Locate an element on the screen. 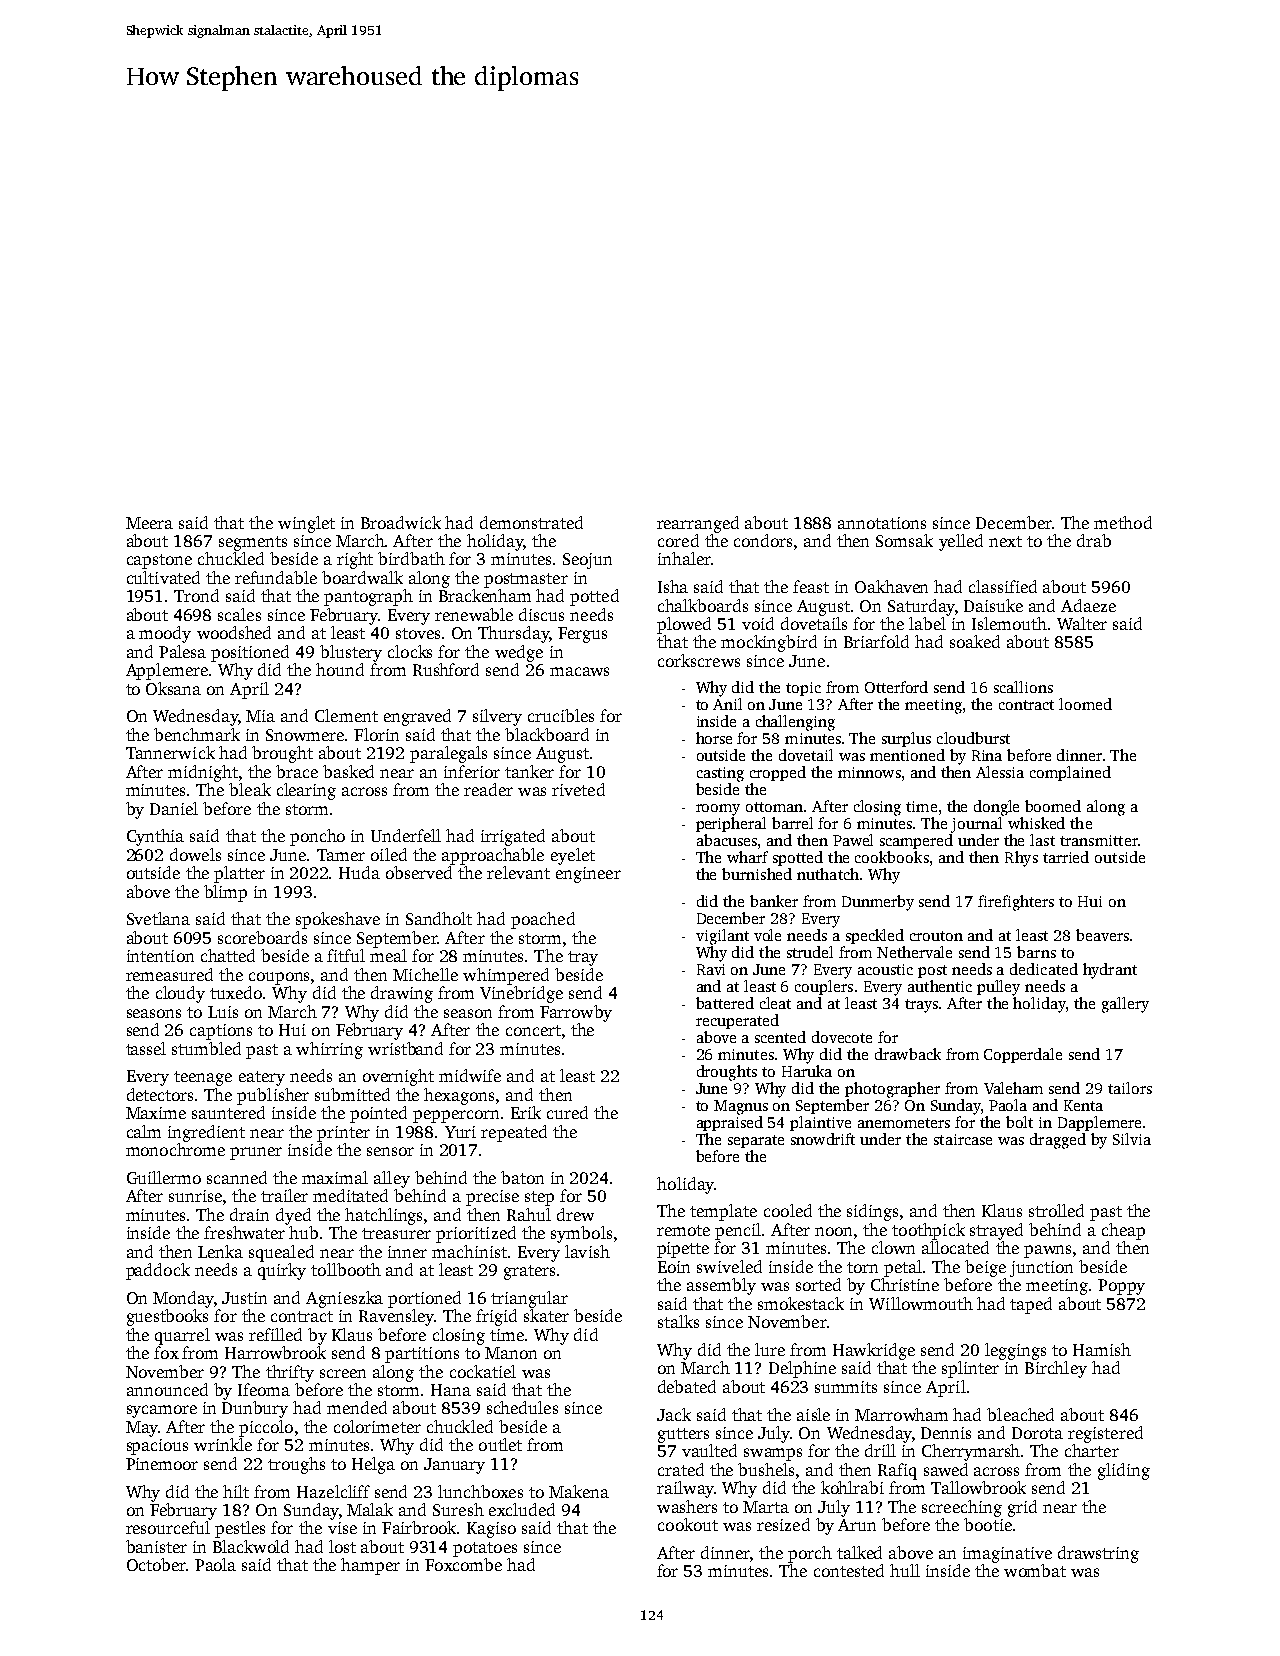 The image size is (1280, 1656). eatery is located at coordinates (262, 1078).
